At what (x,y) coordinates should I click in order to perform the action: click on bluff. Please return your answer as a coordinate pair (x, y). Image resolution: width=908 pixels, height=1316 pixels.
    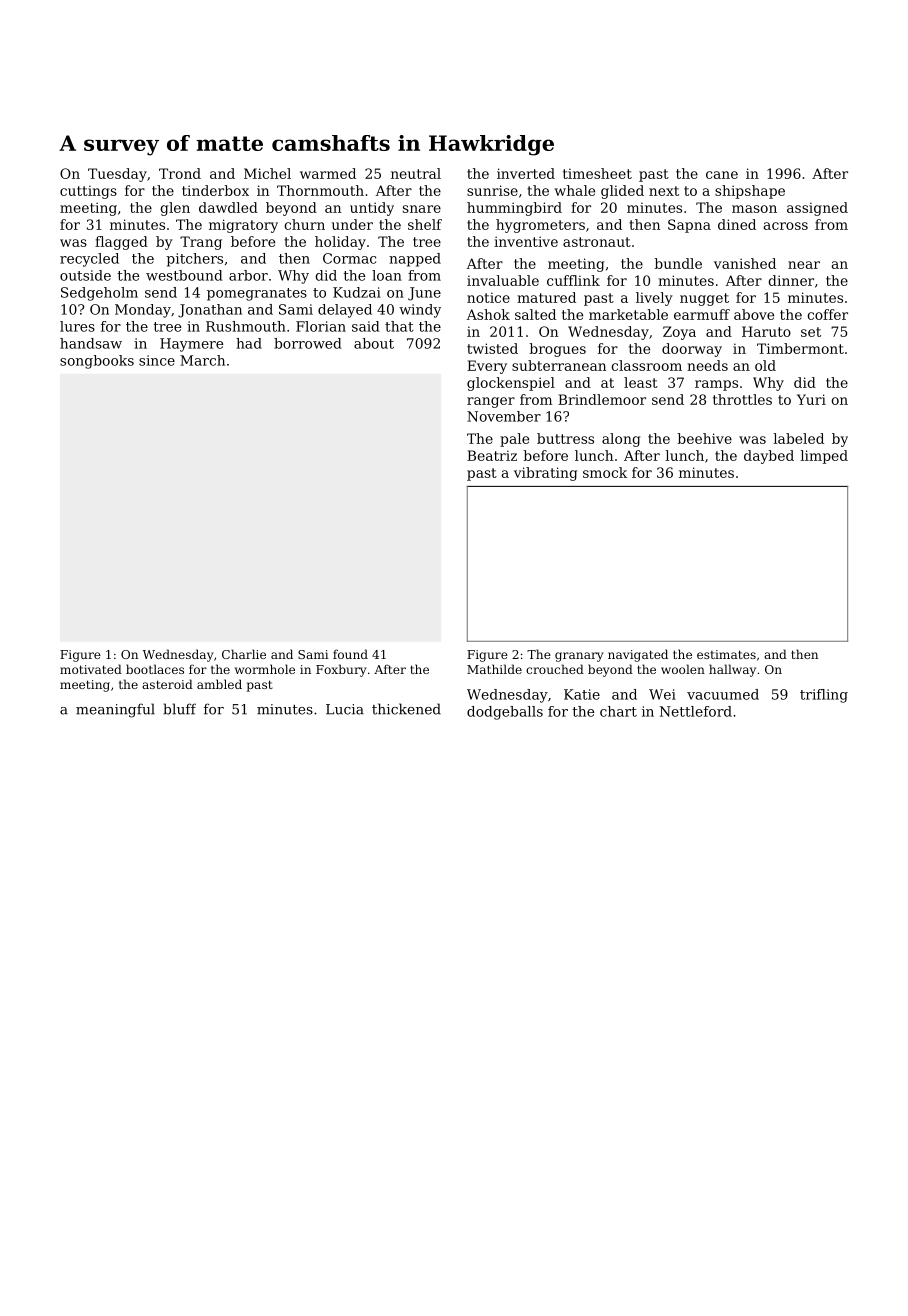
    Looking at the image, I should click on (179, 709).
